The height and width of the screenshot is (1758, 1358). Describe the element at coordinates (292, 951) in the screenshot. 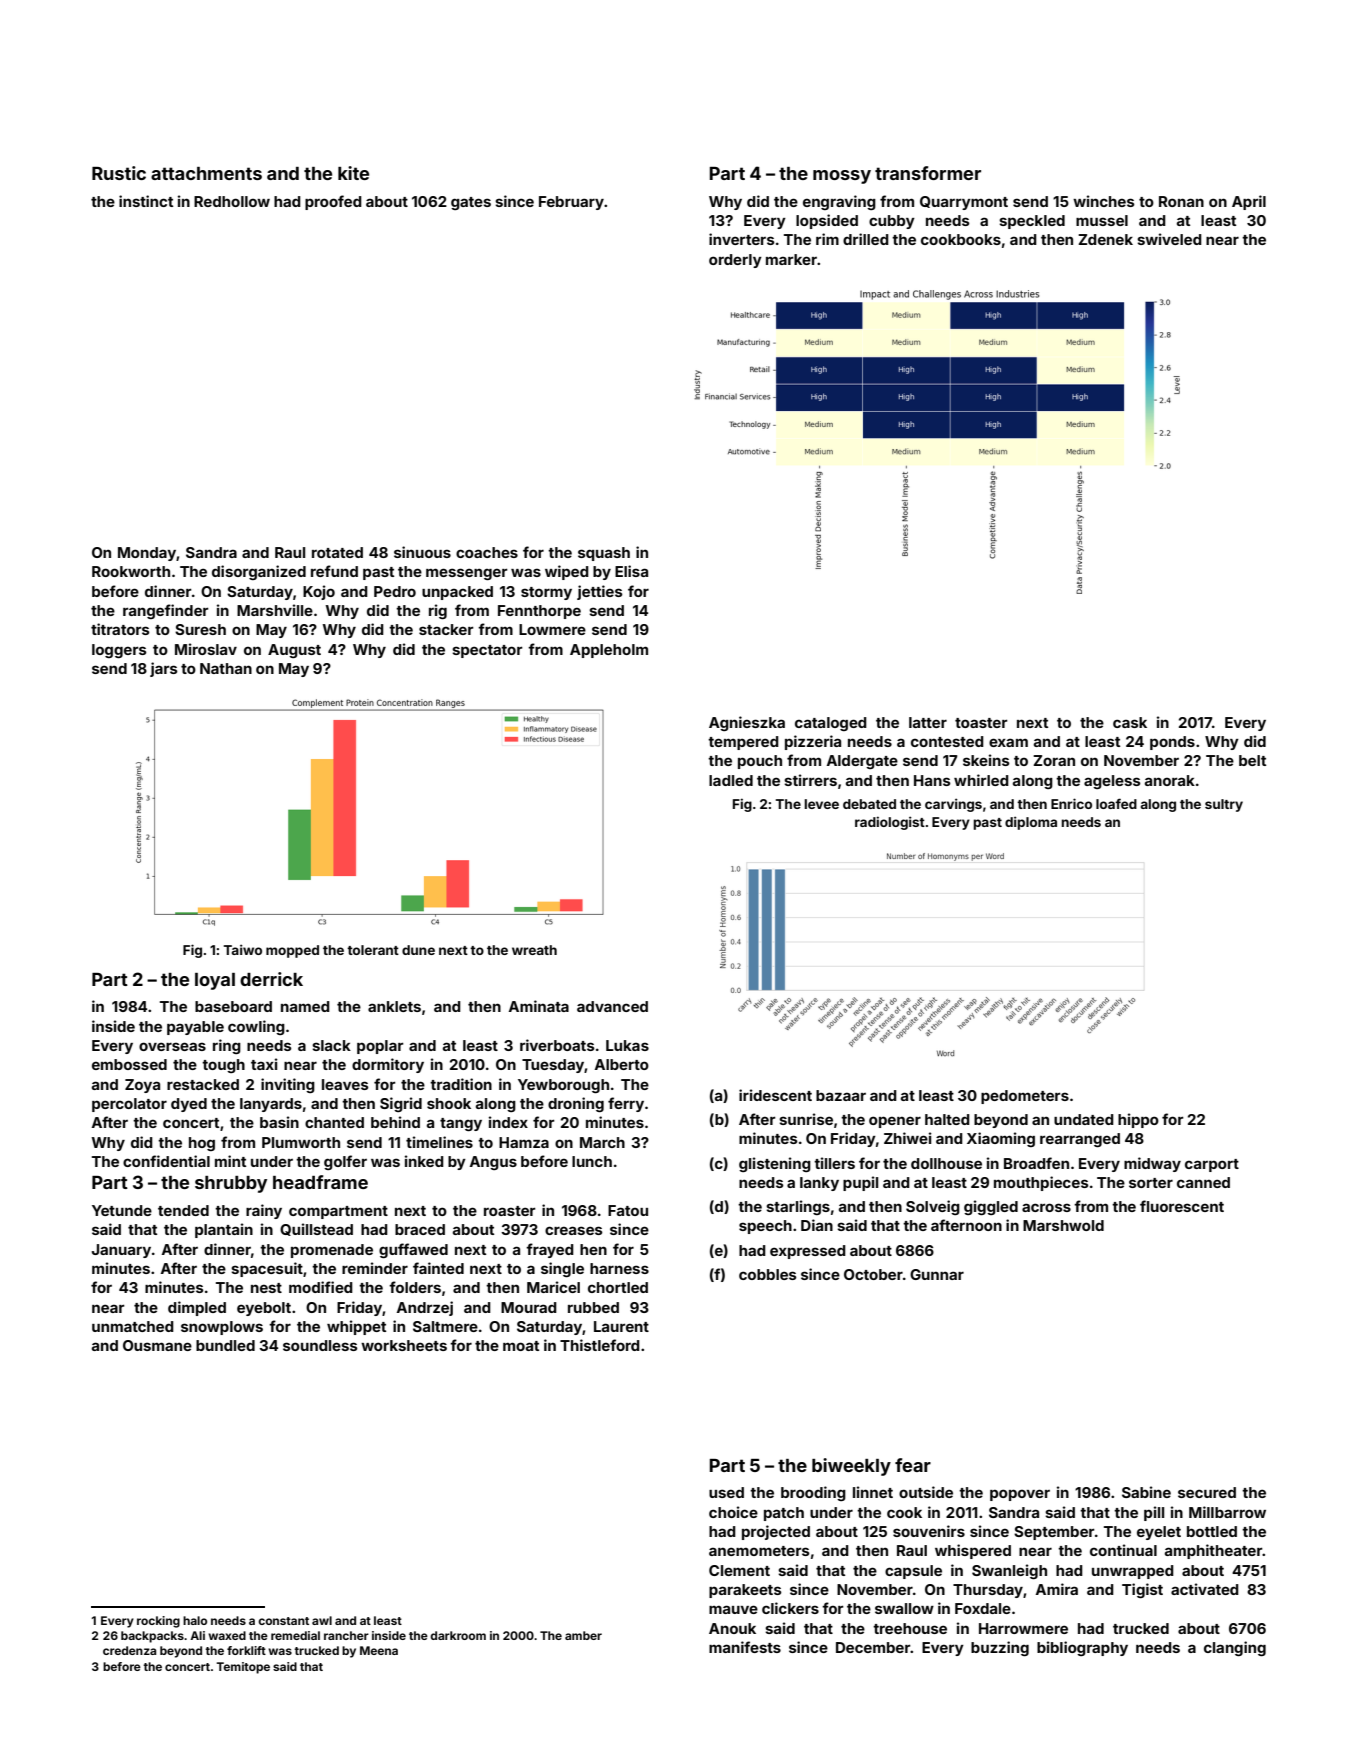

I see `mopped` at that location.
